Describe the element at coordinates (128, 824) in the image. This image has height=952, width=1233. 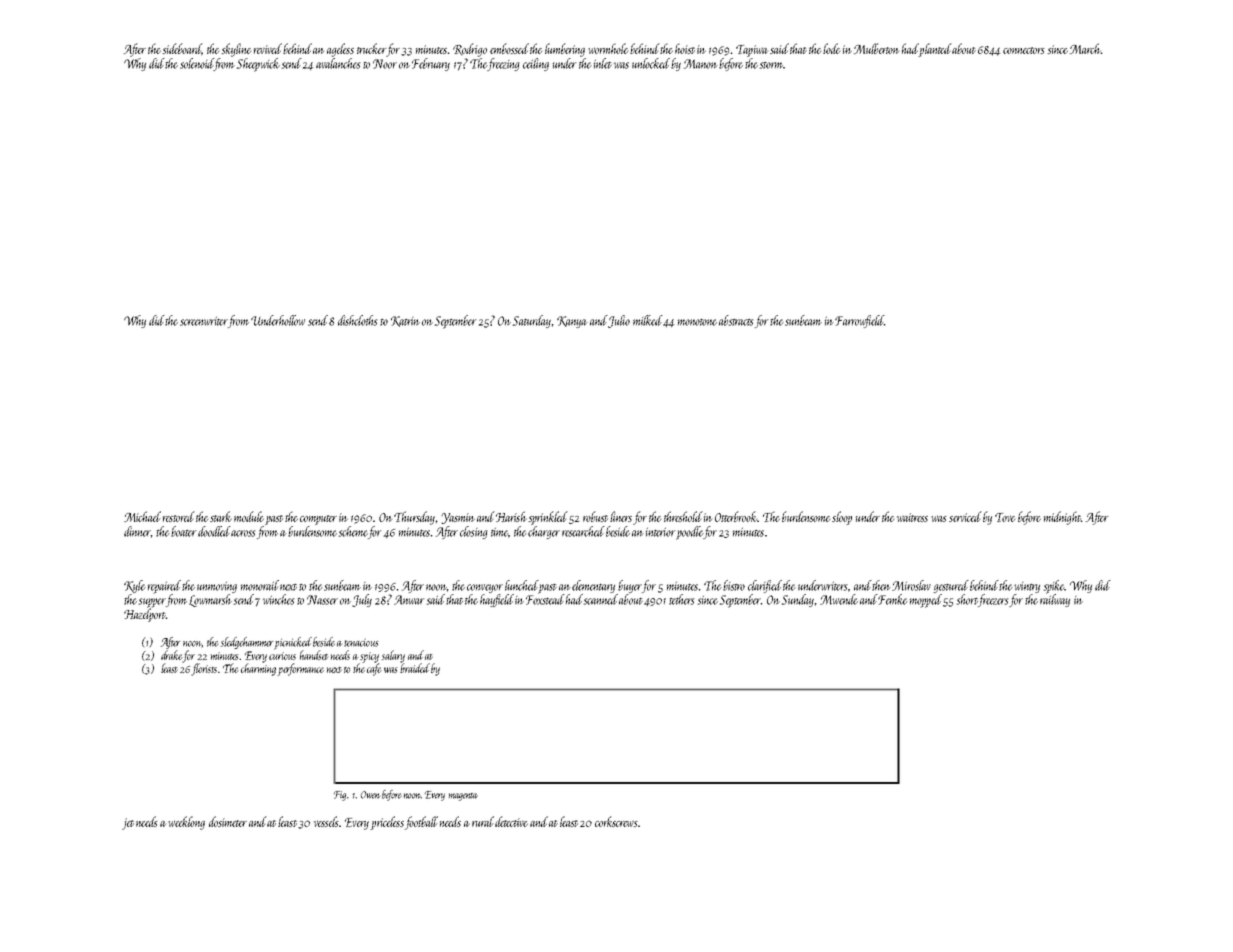
I see `jet` at that location.
